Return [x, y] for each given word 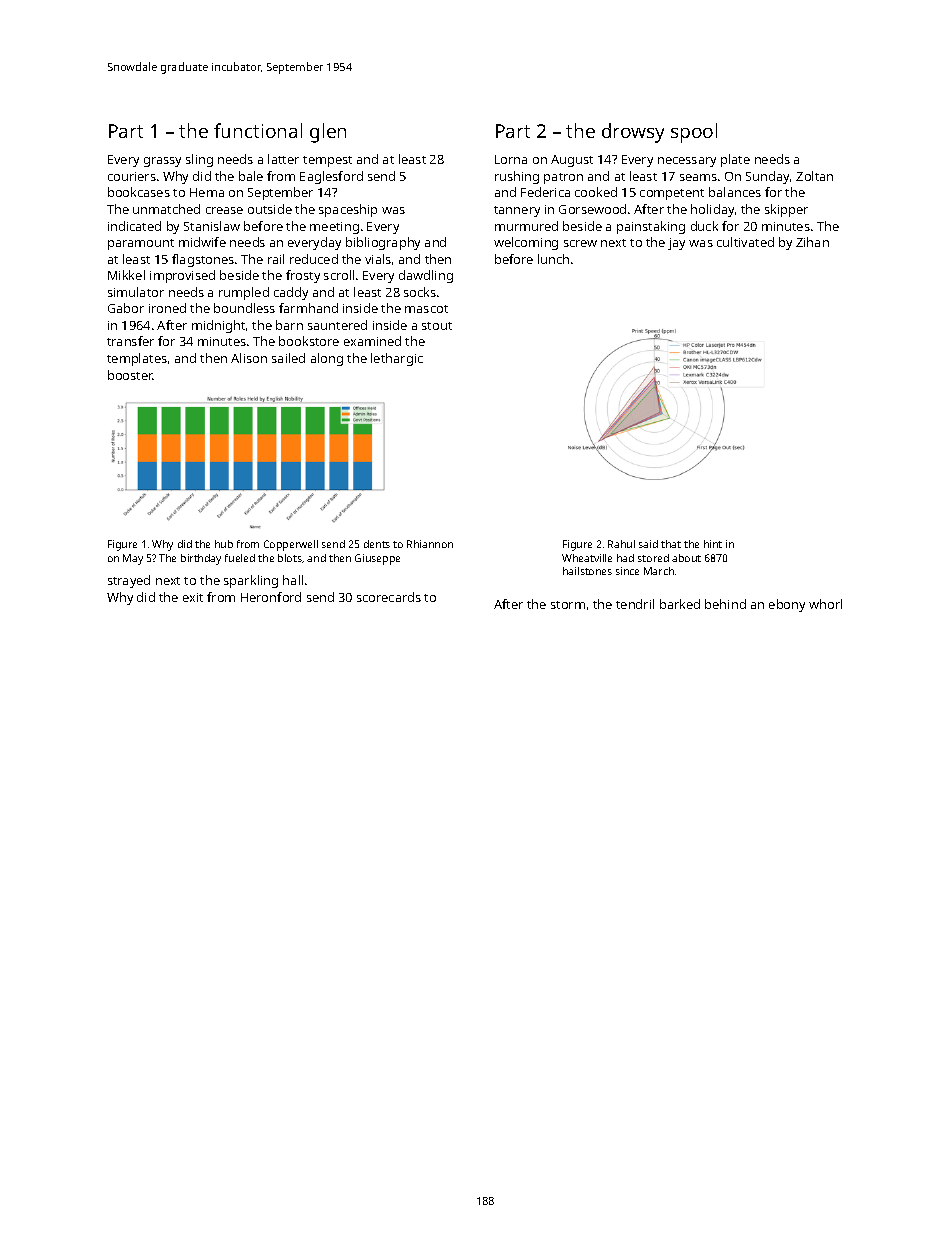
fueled [240, 558]
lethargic [397, 359]
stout [437, 326]
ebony [787, 605]
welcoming [526, 243]
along [327, 359]
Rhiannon [430, 544]
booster [130, 375]
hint [713, 544]
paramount [141, 244]
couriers [132, 176]
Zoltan [814, 176]
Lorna [511, 159]
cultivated [745, 242]
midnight [218, 326]
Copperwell [291, 545]
